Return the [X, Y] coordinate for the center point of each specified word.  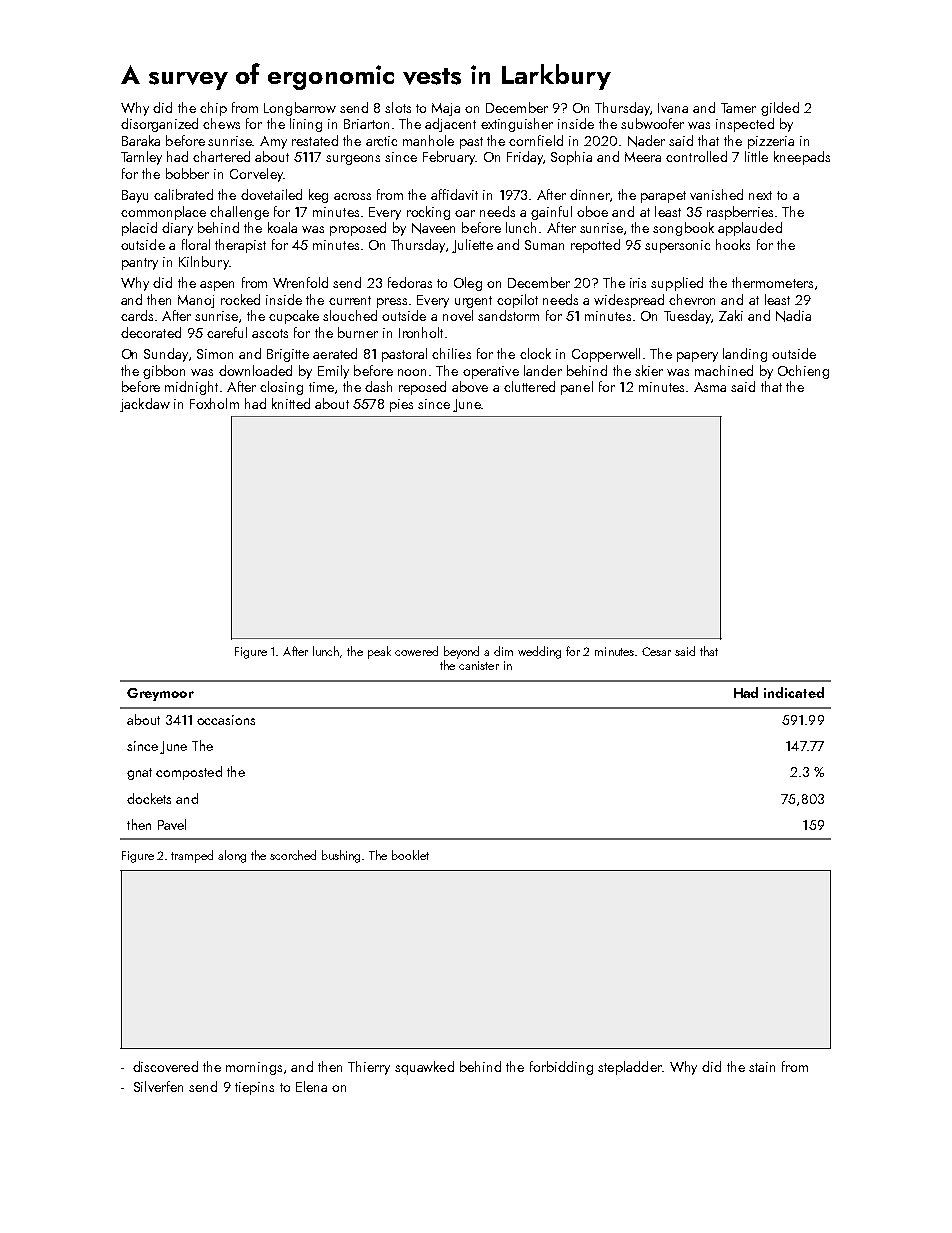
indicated [794, 692]
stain [762, 1067]
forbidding [561, 1068]
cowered [416, 651]
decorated [151, 332]
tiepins [254, 1088]
